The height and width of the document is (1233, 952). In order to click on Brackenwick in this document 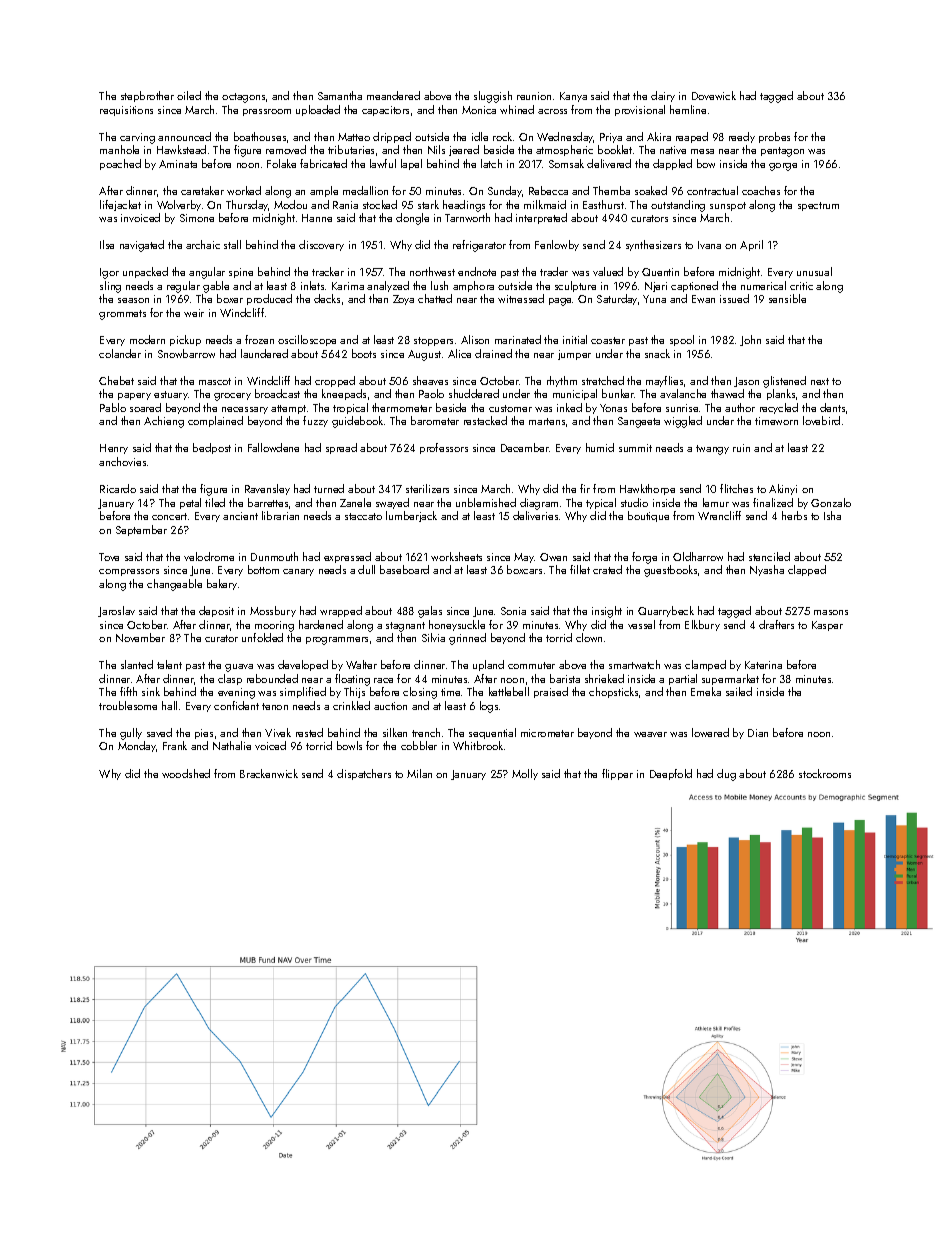, I will do `click(269, 773)`.
